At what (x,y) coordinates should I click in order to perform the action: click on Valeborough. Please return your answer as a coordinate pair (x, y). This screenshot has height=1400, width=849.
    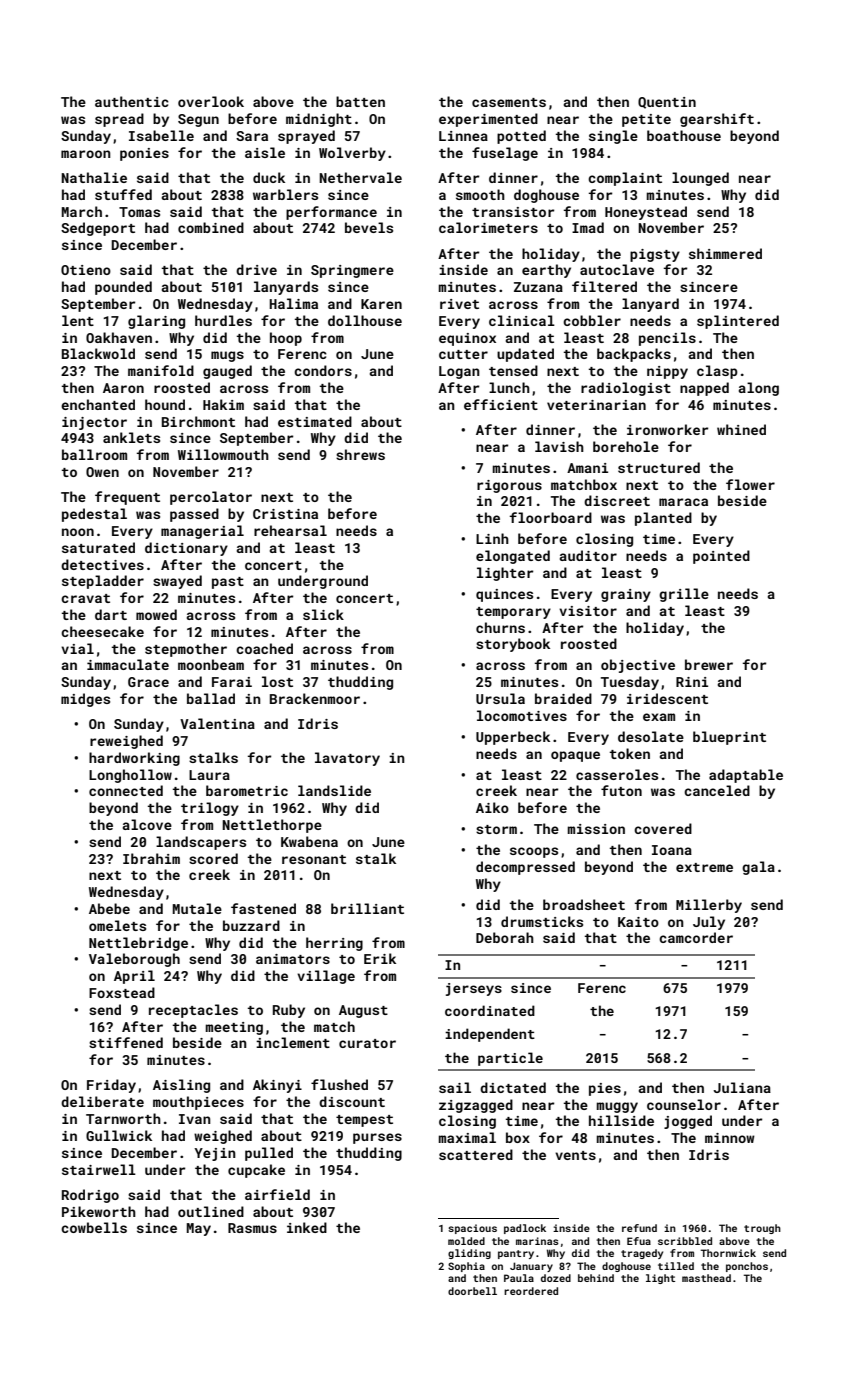
    Looking at the image, I should click on (134, 960).
